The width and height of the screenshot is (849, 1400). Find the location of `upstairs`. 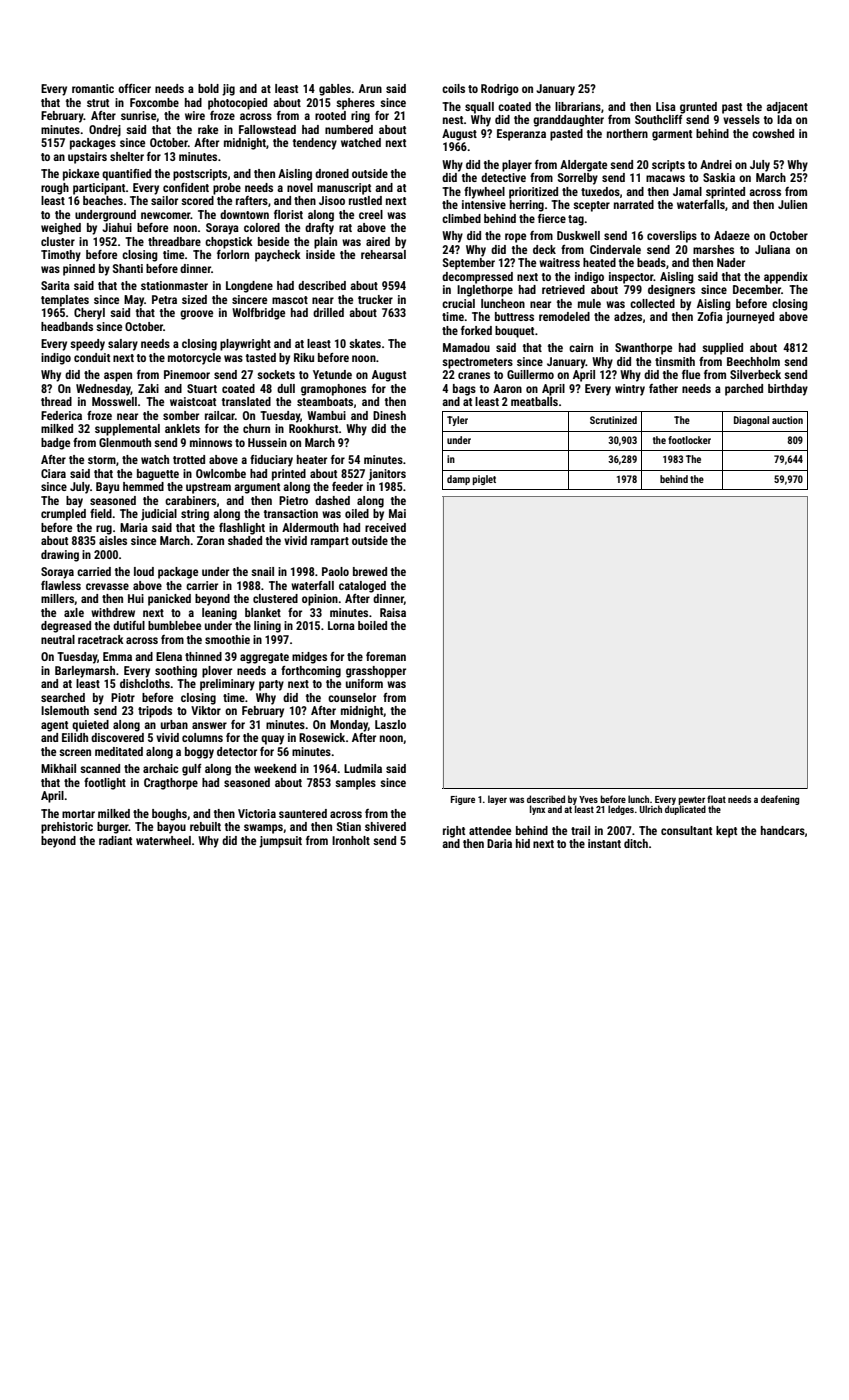

upstairs is located at coordinates (87, 158).
